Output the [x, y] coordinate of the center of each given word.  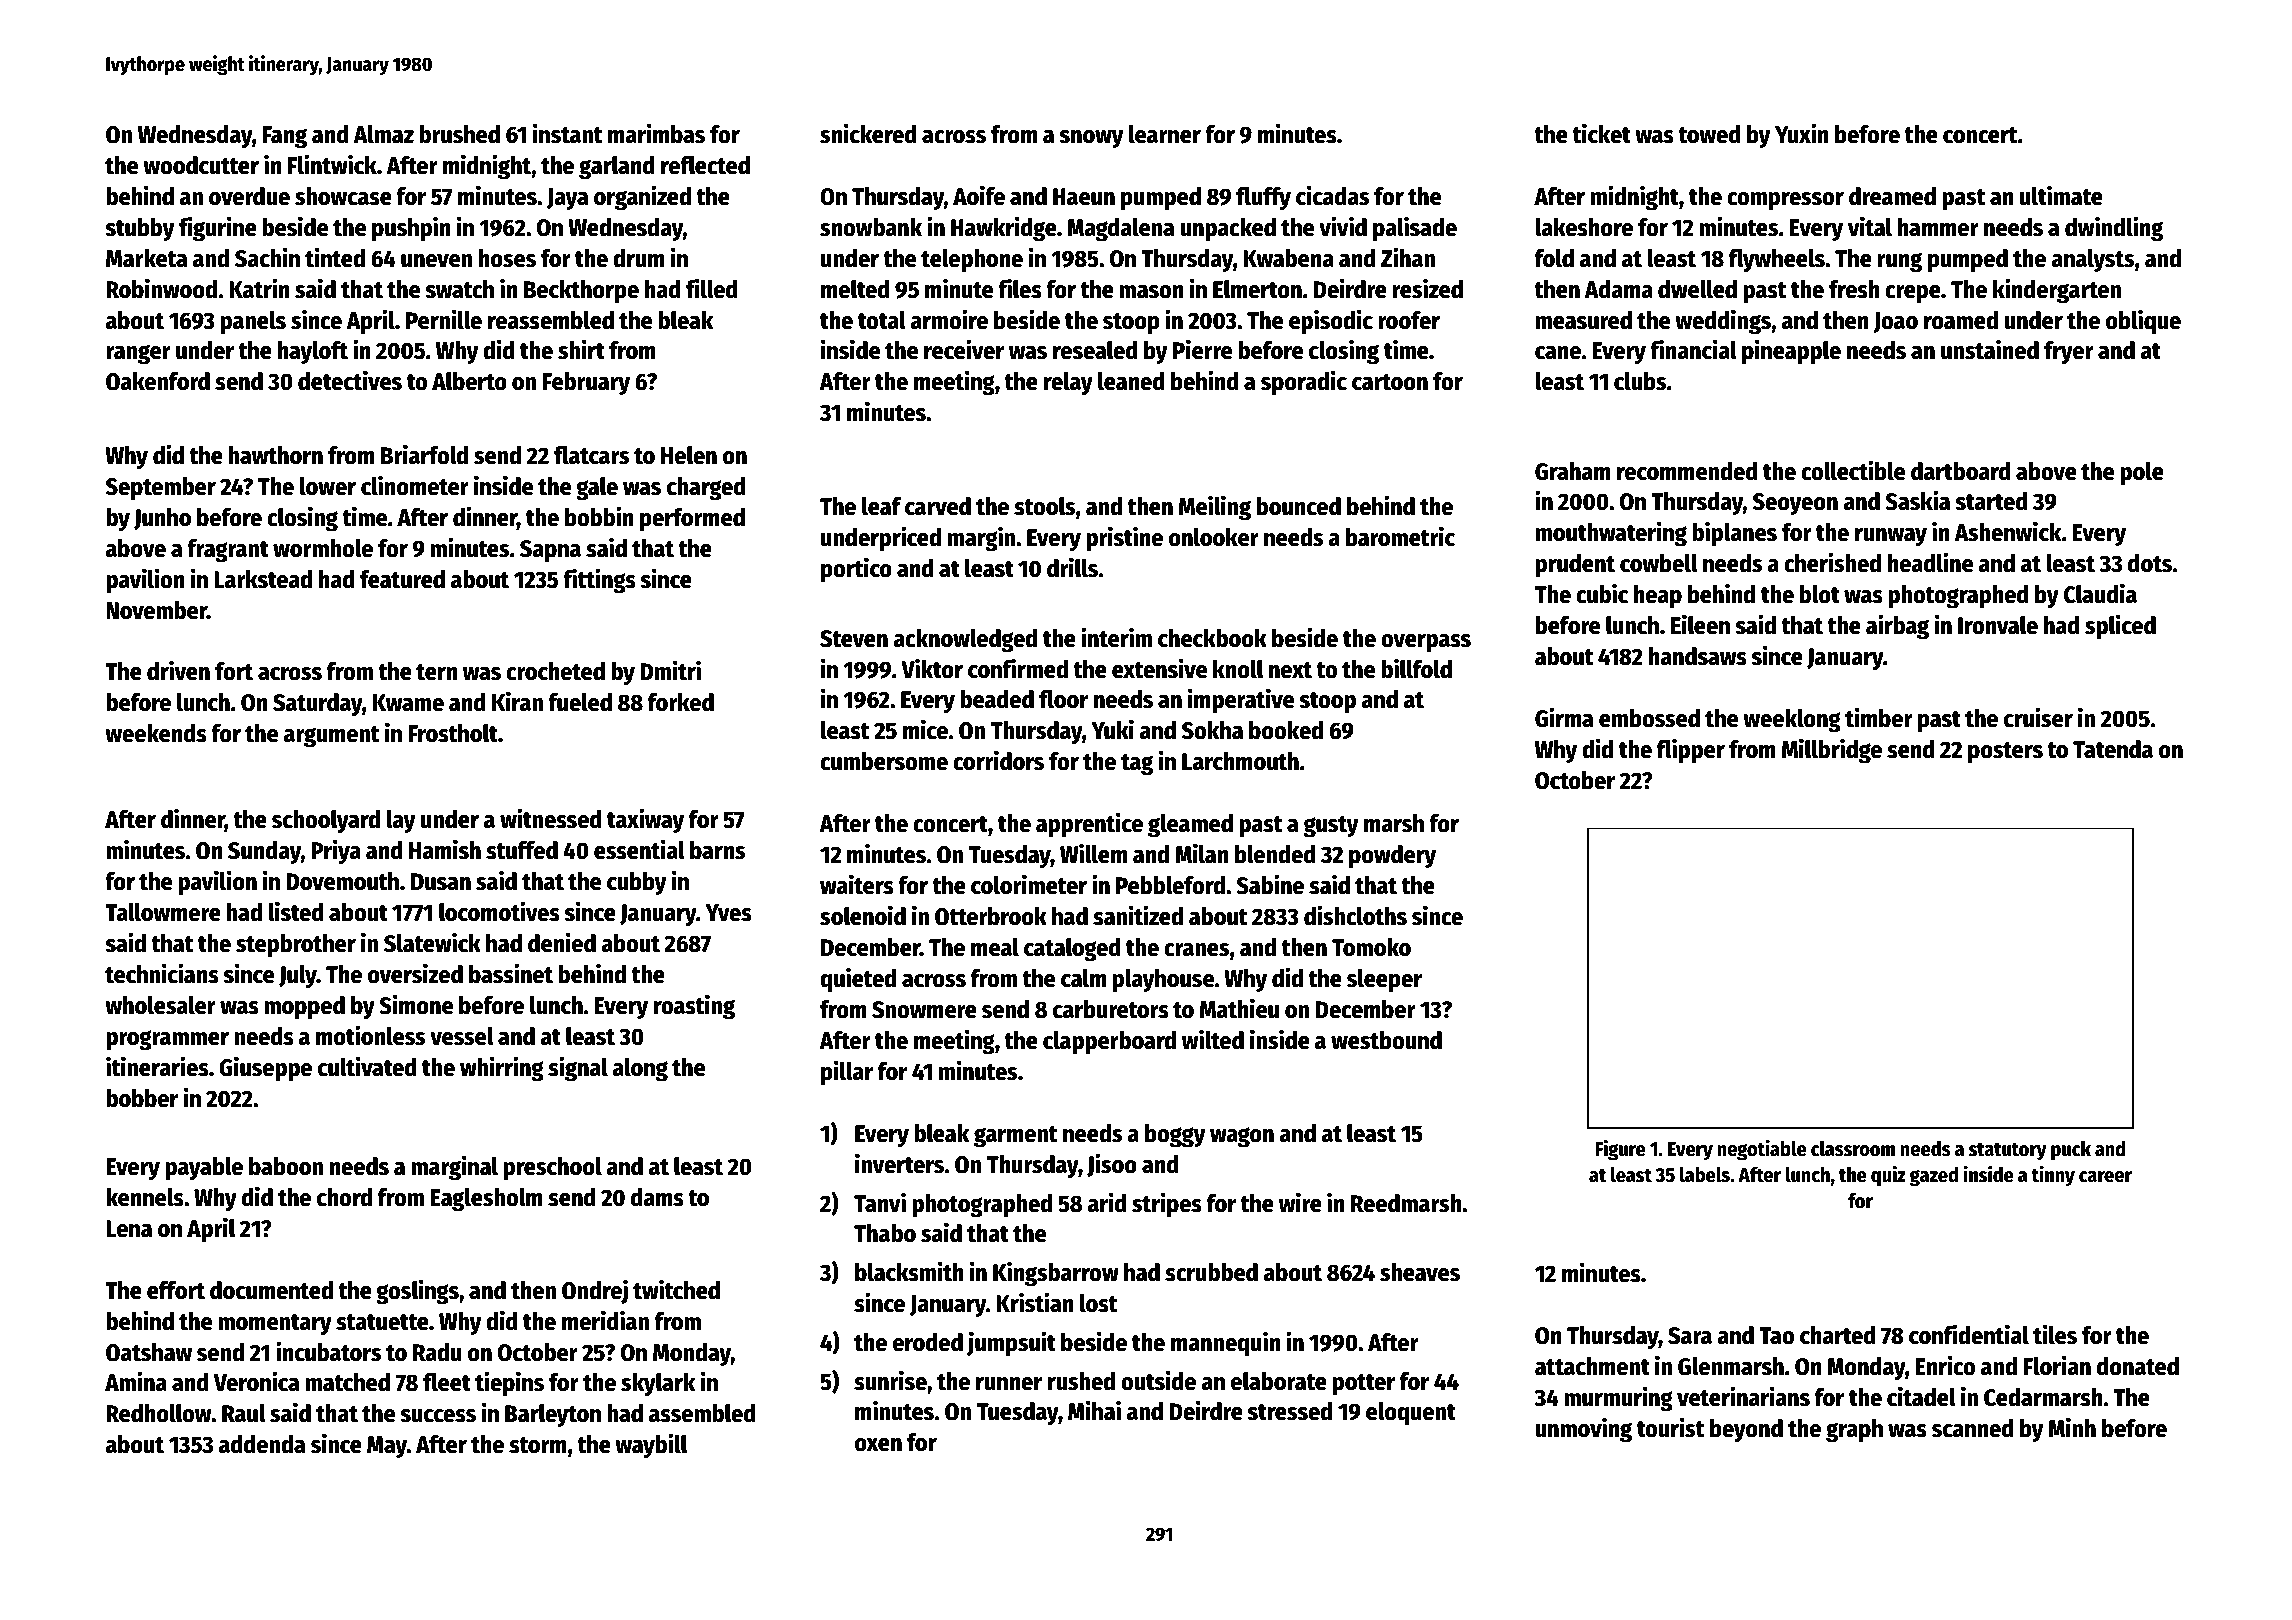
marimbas [656, 133]
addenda [262, 1444]
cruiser [2038, 717]
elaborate [1279, 1381]
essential [639, 849]
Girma [1564, 717]
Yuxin [1802, 133]
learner [1165, 134]
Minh [2072, 1427]
